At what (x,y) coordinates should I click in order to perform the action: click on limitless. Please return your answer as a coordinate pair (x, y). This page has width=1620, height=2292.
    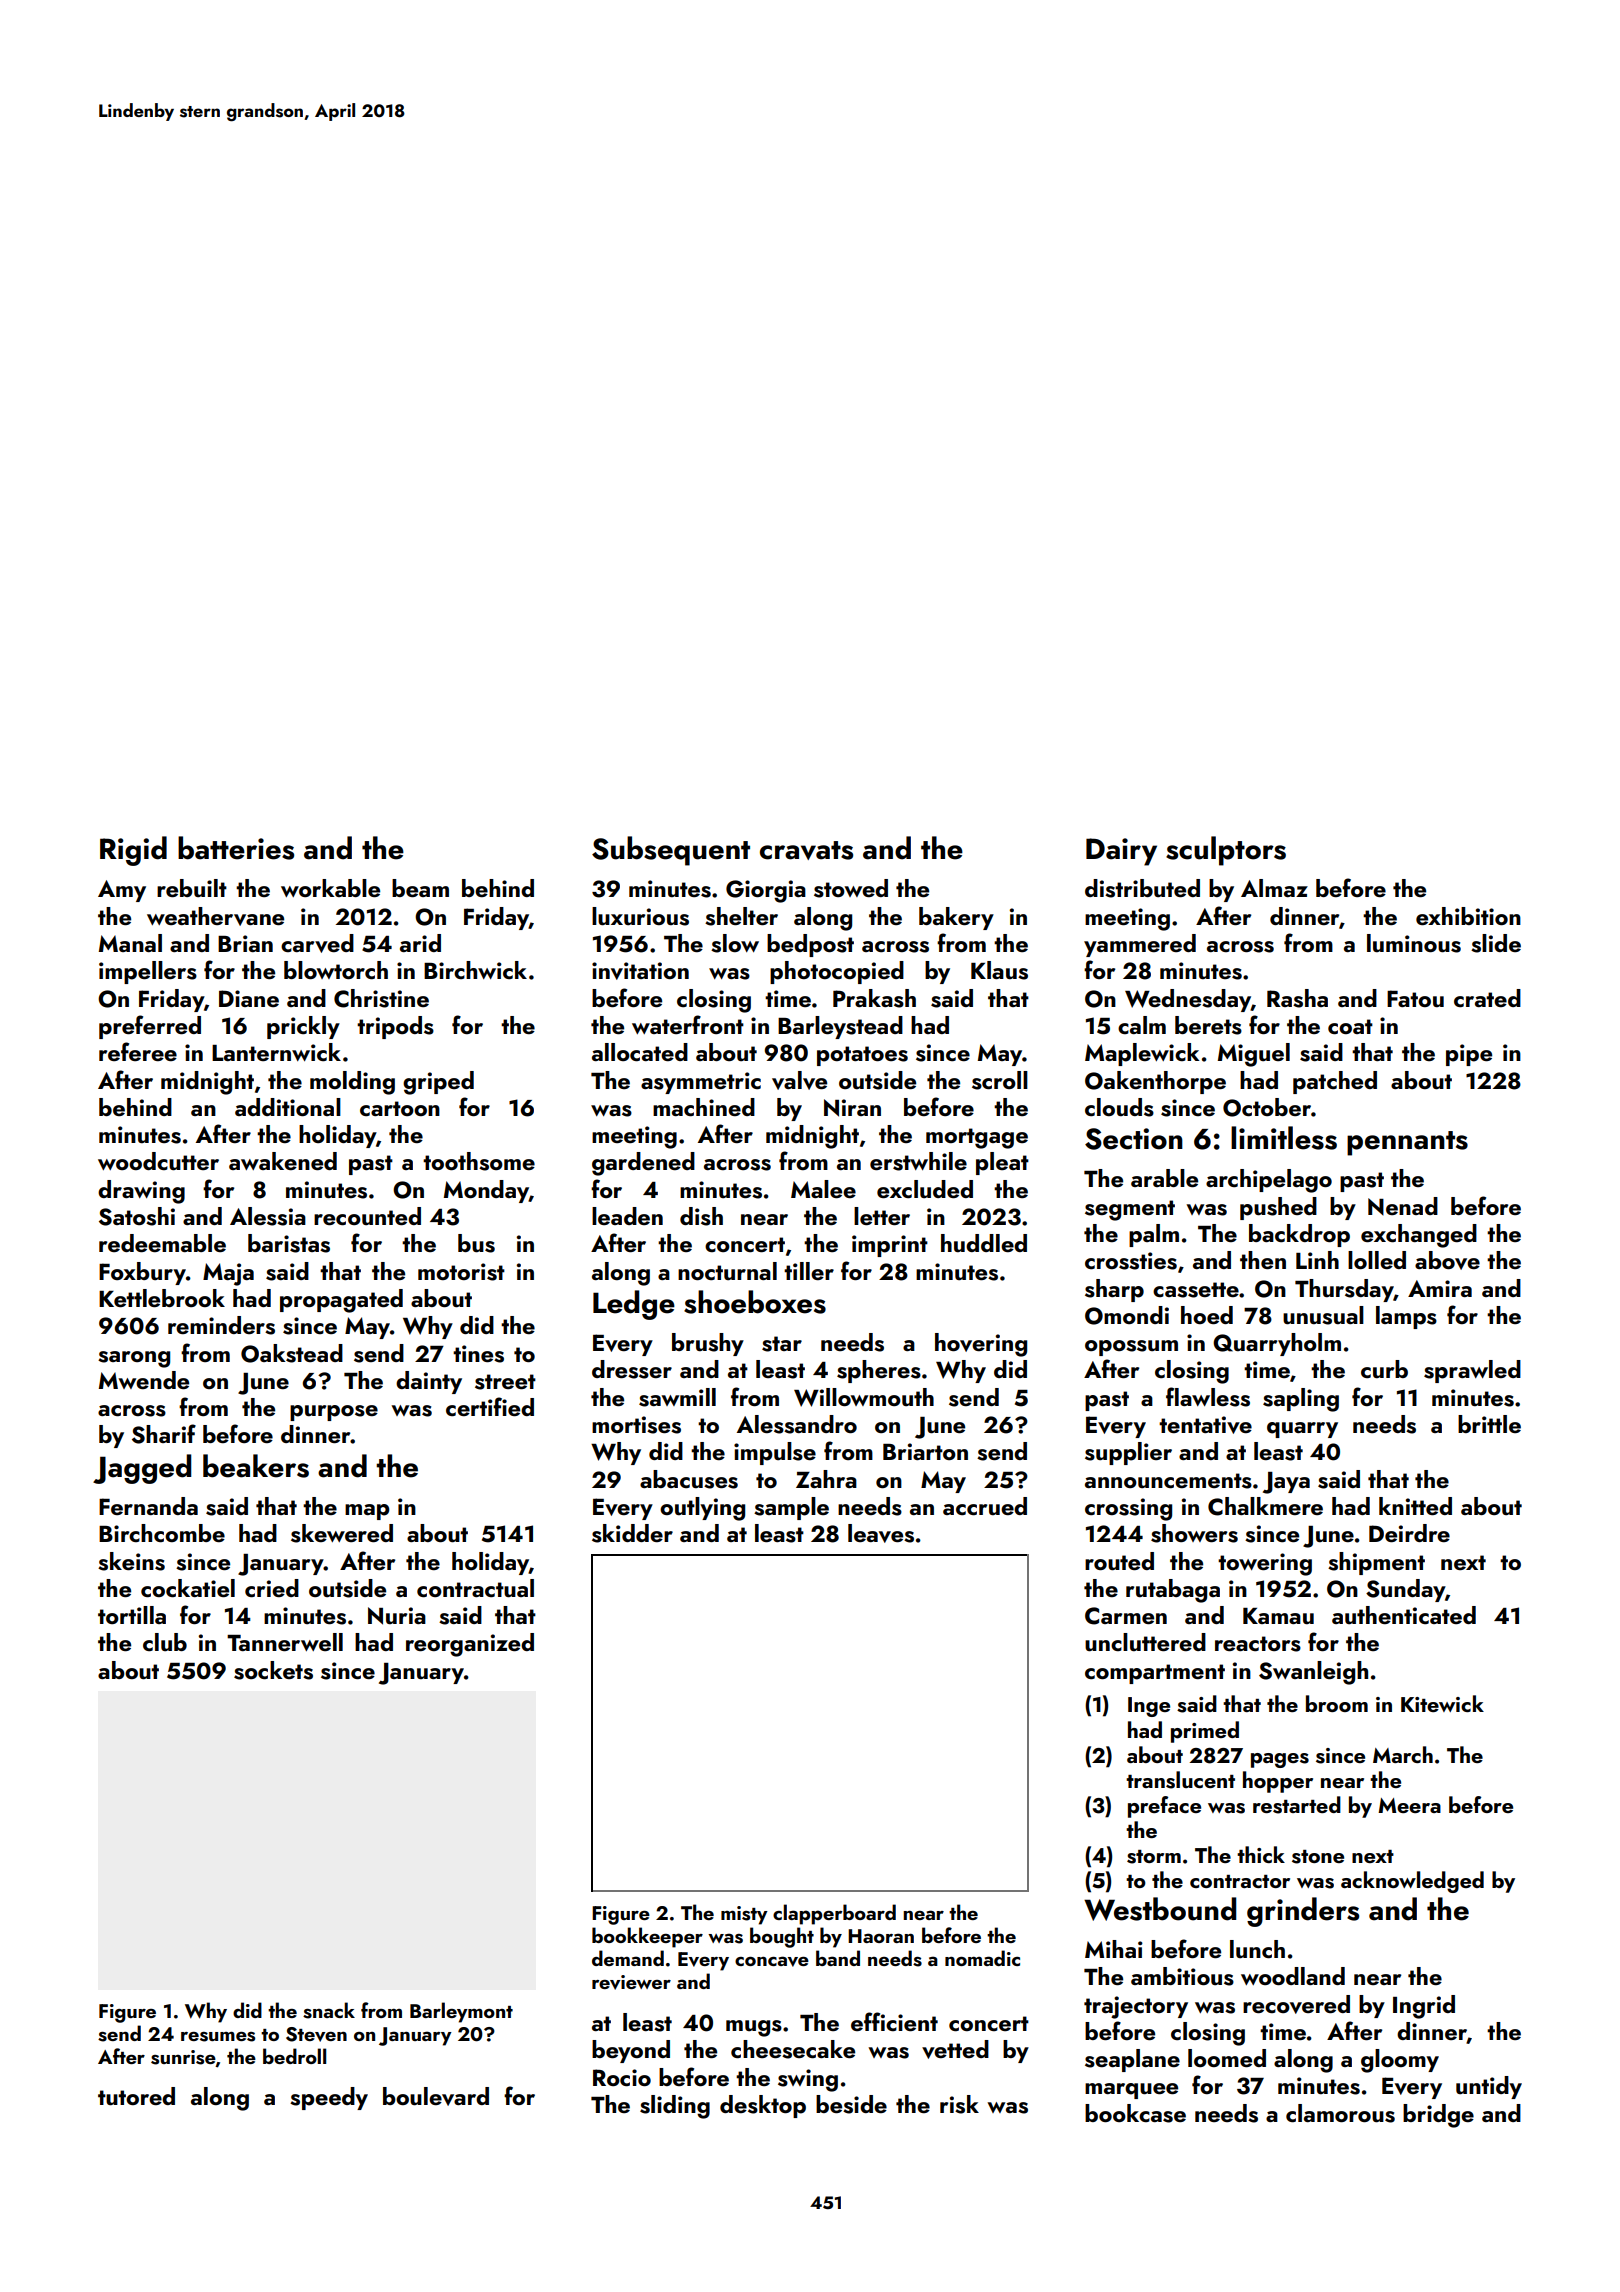
    Looking at the image, I should click on (1284, 1138).
